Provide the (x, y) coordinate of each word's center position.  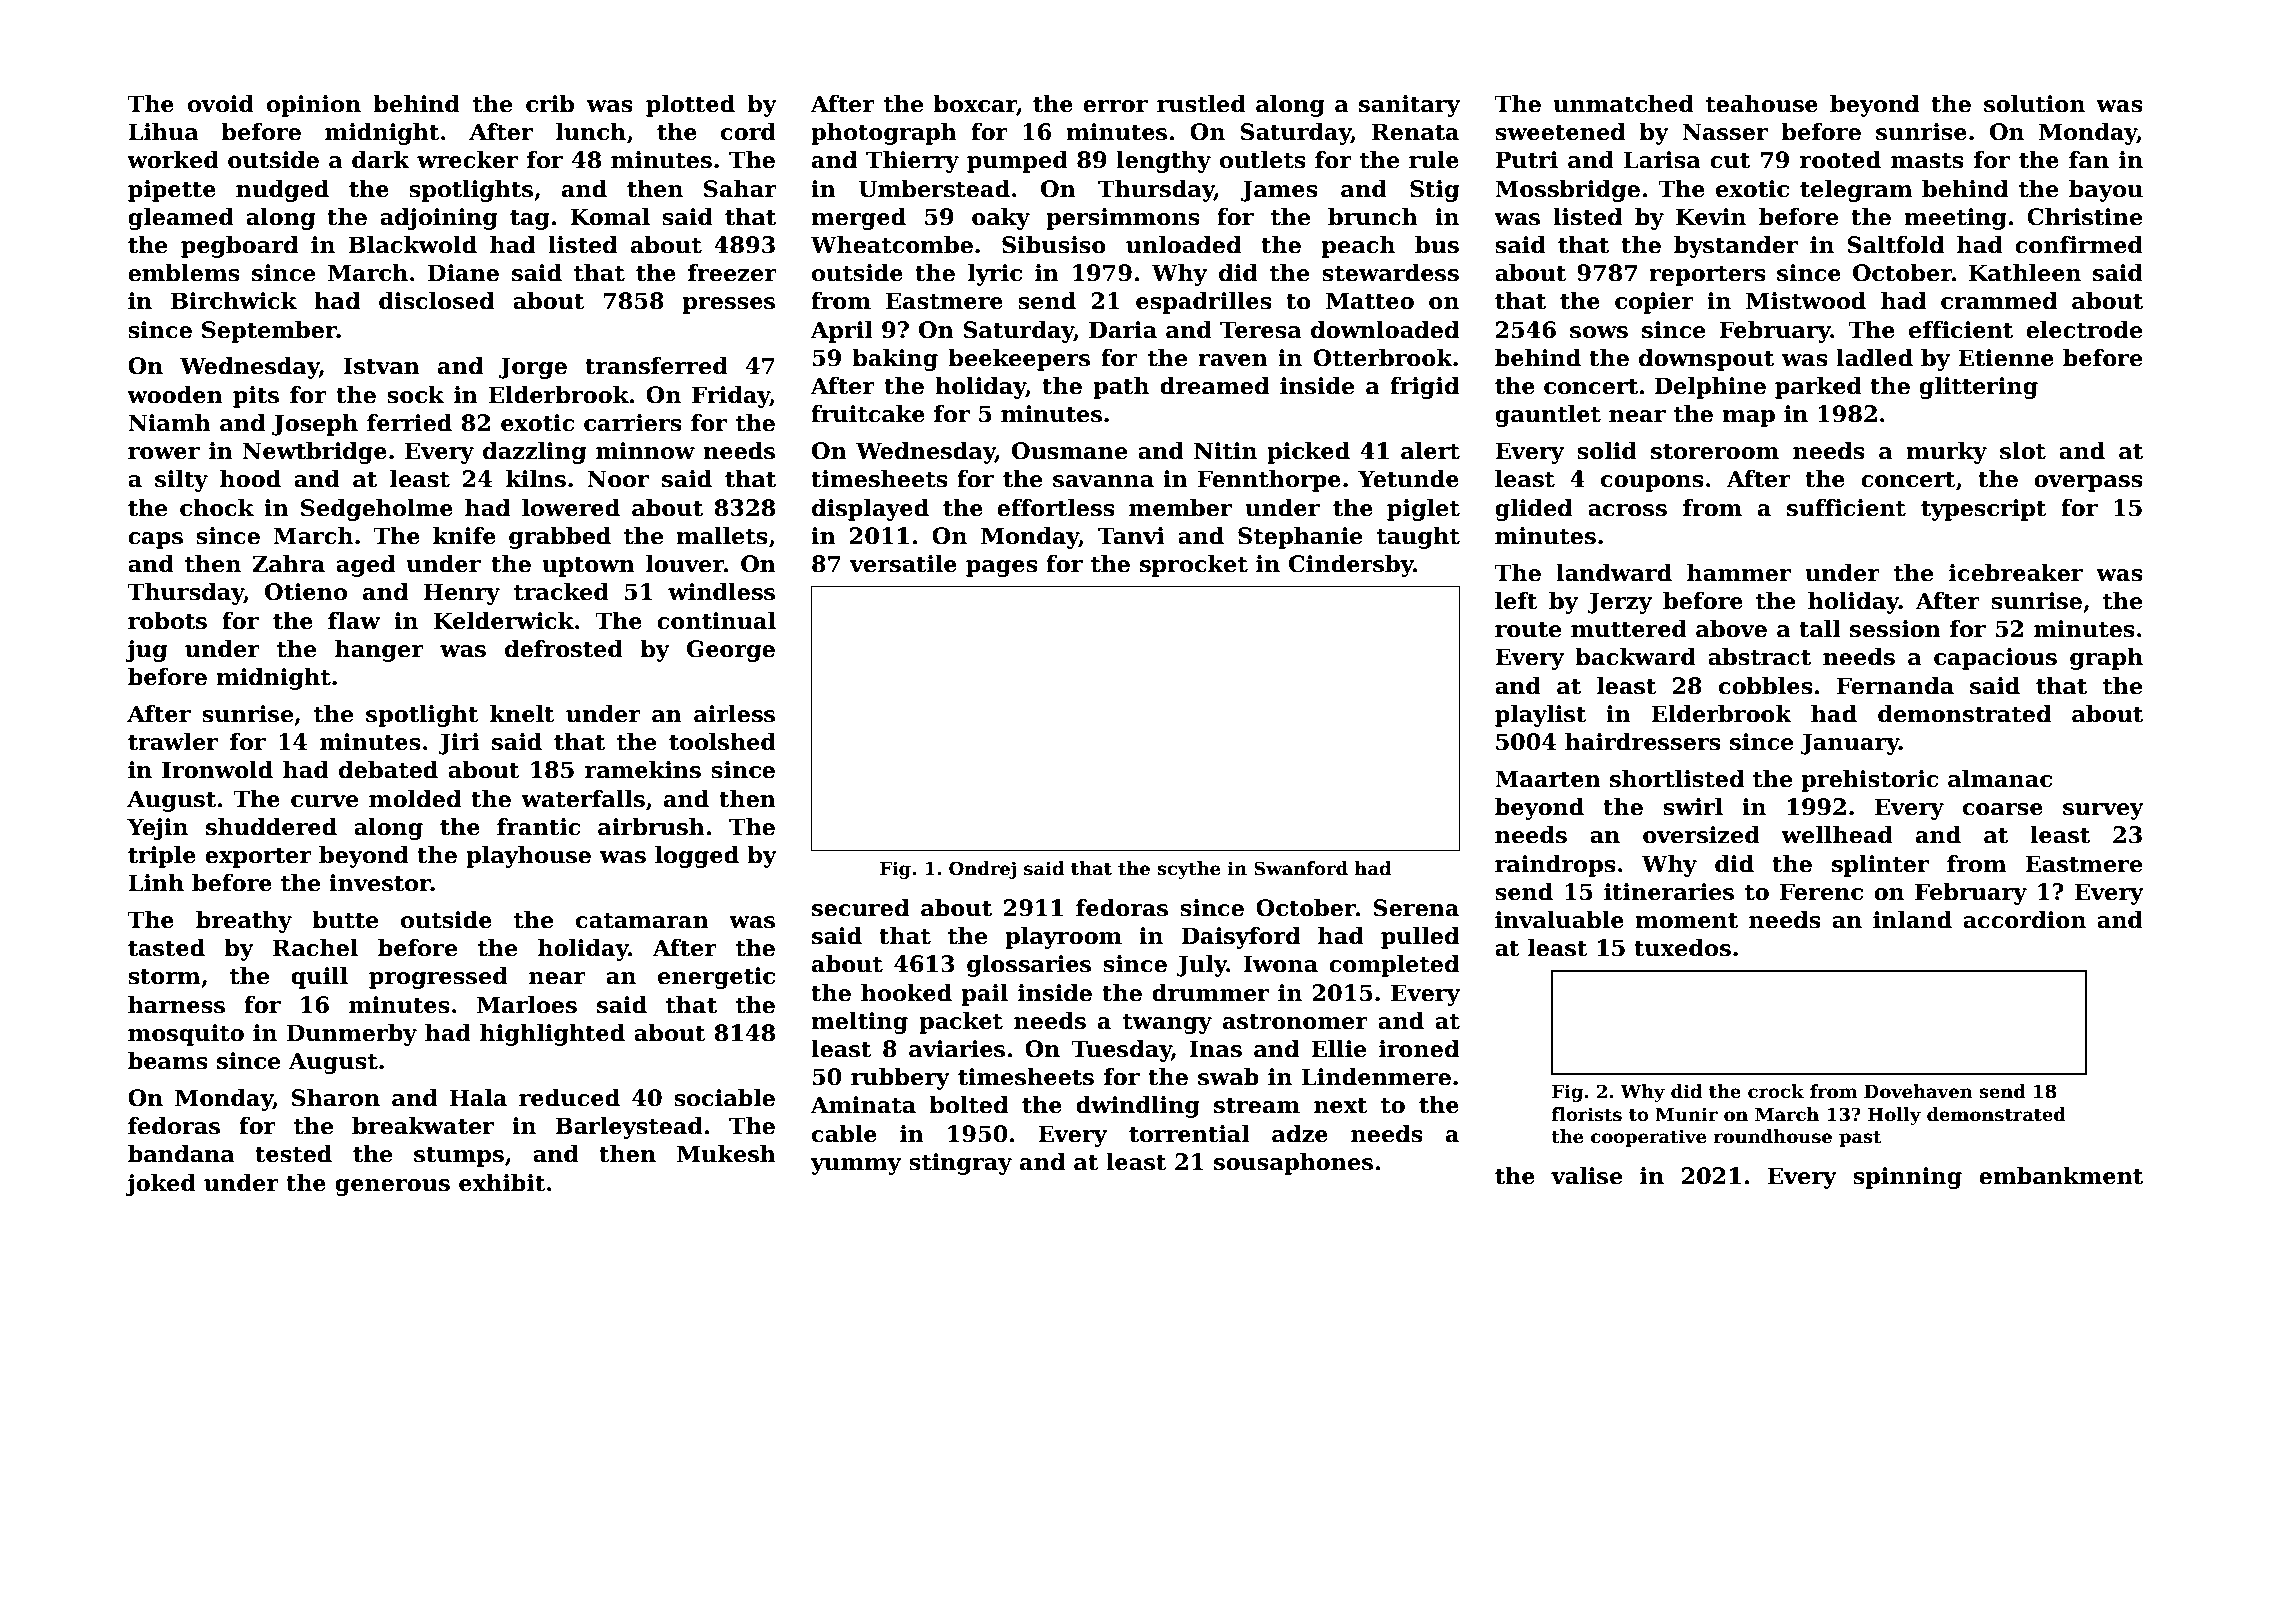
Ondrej (982, 870)
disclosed (436, 301)
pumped (1017, 162)
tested (293, 1154)
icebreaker (2016, 573)
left (1516, 601)
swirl (1693, 807)
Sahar (740, 189)
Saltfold (1895, 245)
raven (1233, 360)
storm (164, 977)
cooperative (1648, 1138)
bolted (969, 1105)
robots (167, 621)
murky (1946, 453)
